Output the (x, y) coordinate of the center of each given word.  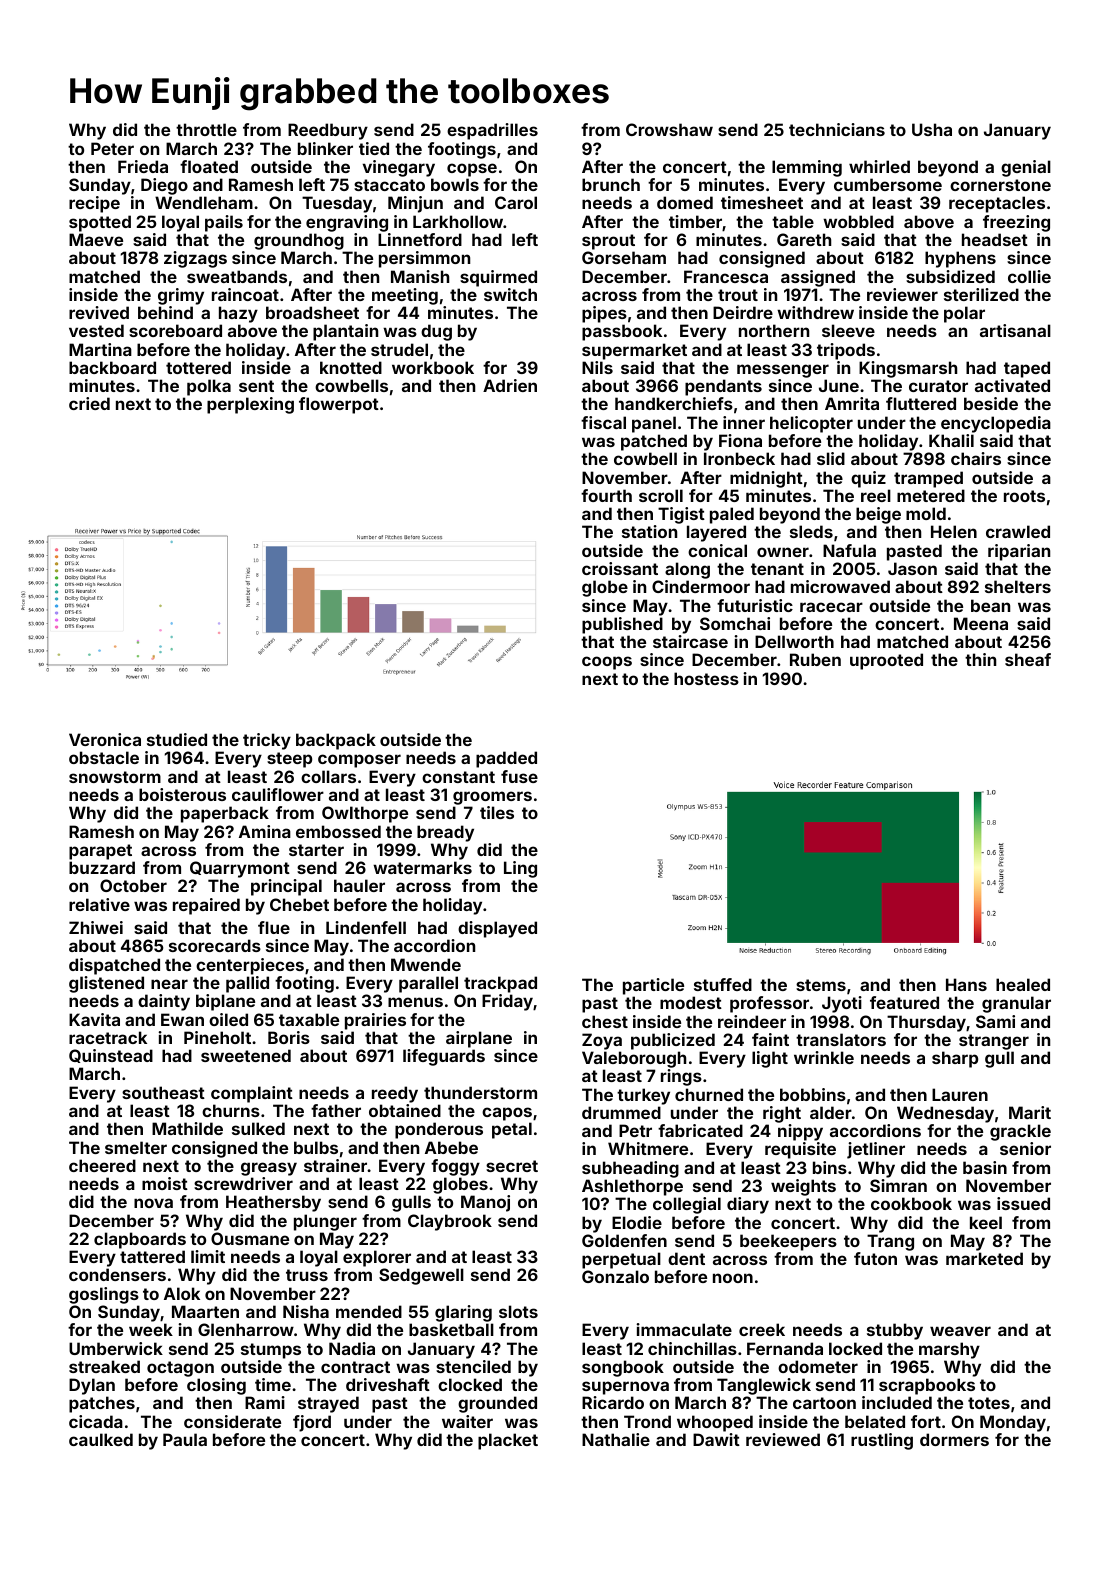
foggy (455, 1167)
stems (821, 985)
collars (328, 776)
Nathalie (616, 1439)
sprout (608, 242)
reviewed (783, 1439)
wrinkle (824, 1057)
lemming (807, 168)
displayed (497, 929)
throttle (206, 129)
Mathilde (187, 1128)
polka (209, 387)
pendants (723, 387)
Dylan (92, 1386)
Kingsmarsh (908, 369)
